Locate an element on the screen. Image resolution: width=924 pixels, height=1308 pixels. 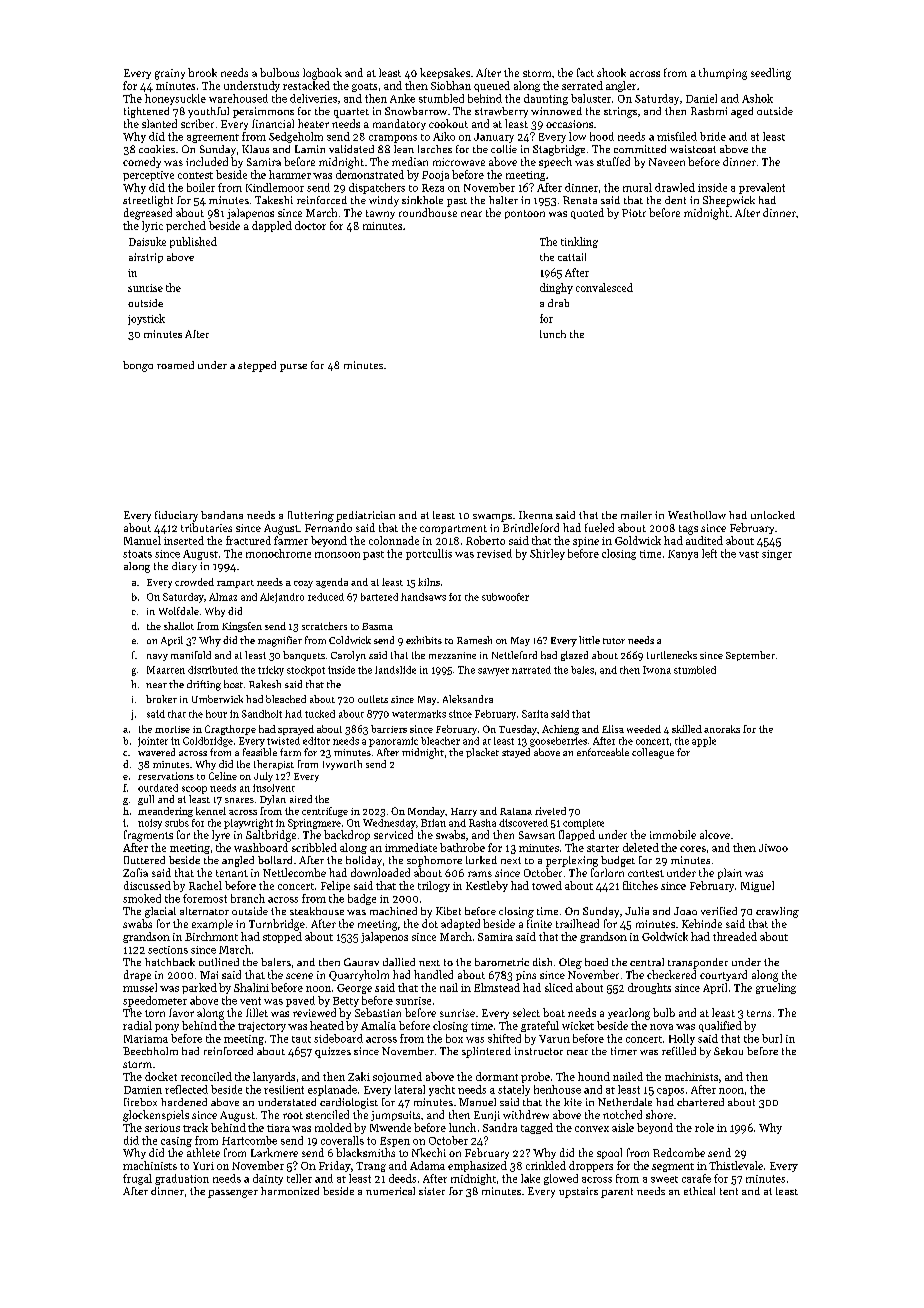
Kanya is located at coordinates (683, 555).
